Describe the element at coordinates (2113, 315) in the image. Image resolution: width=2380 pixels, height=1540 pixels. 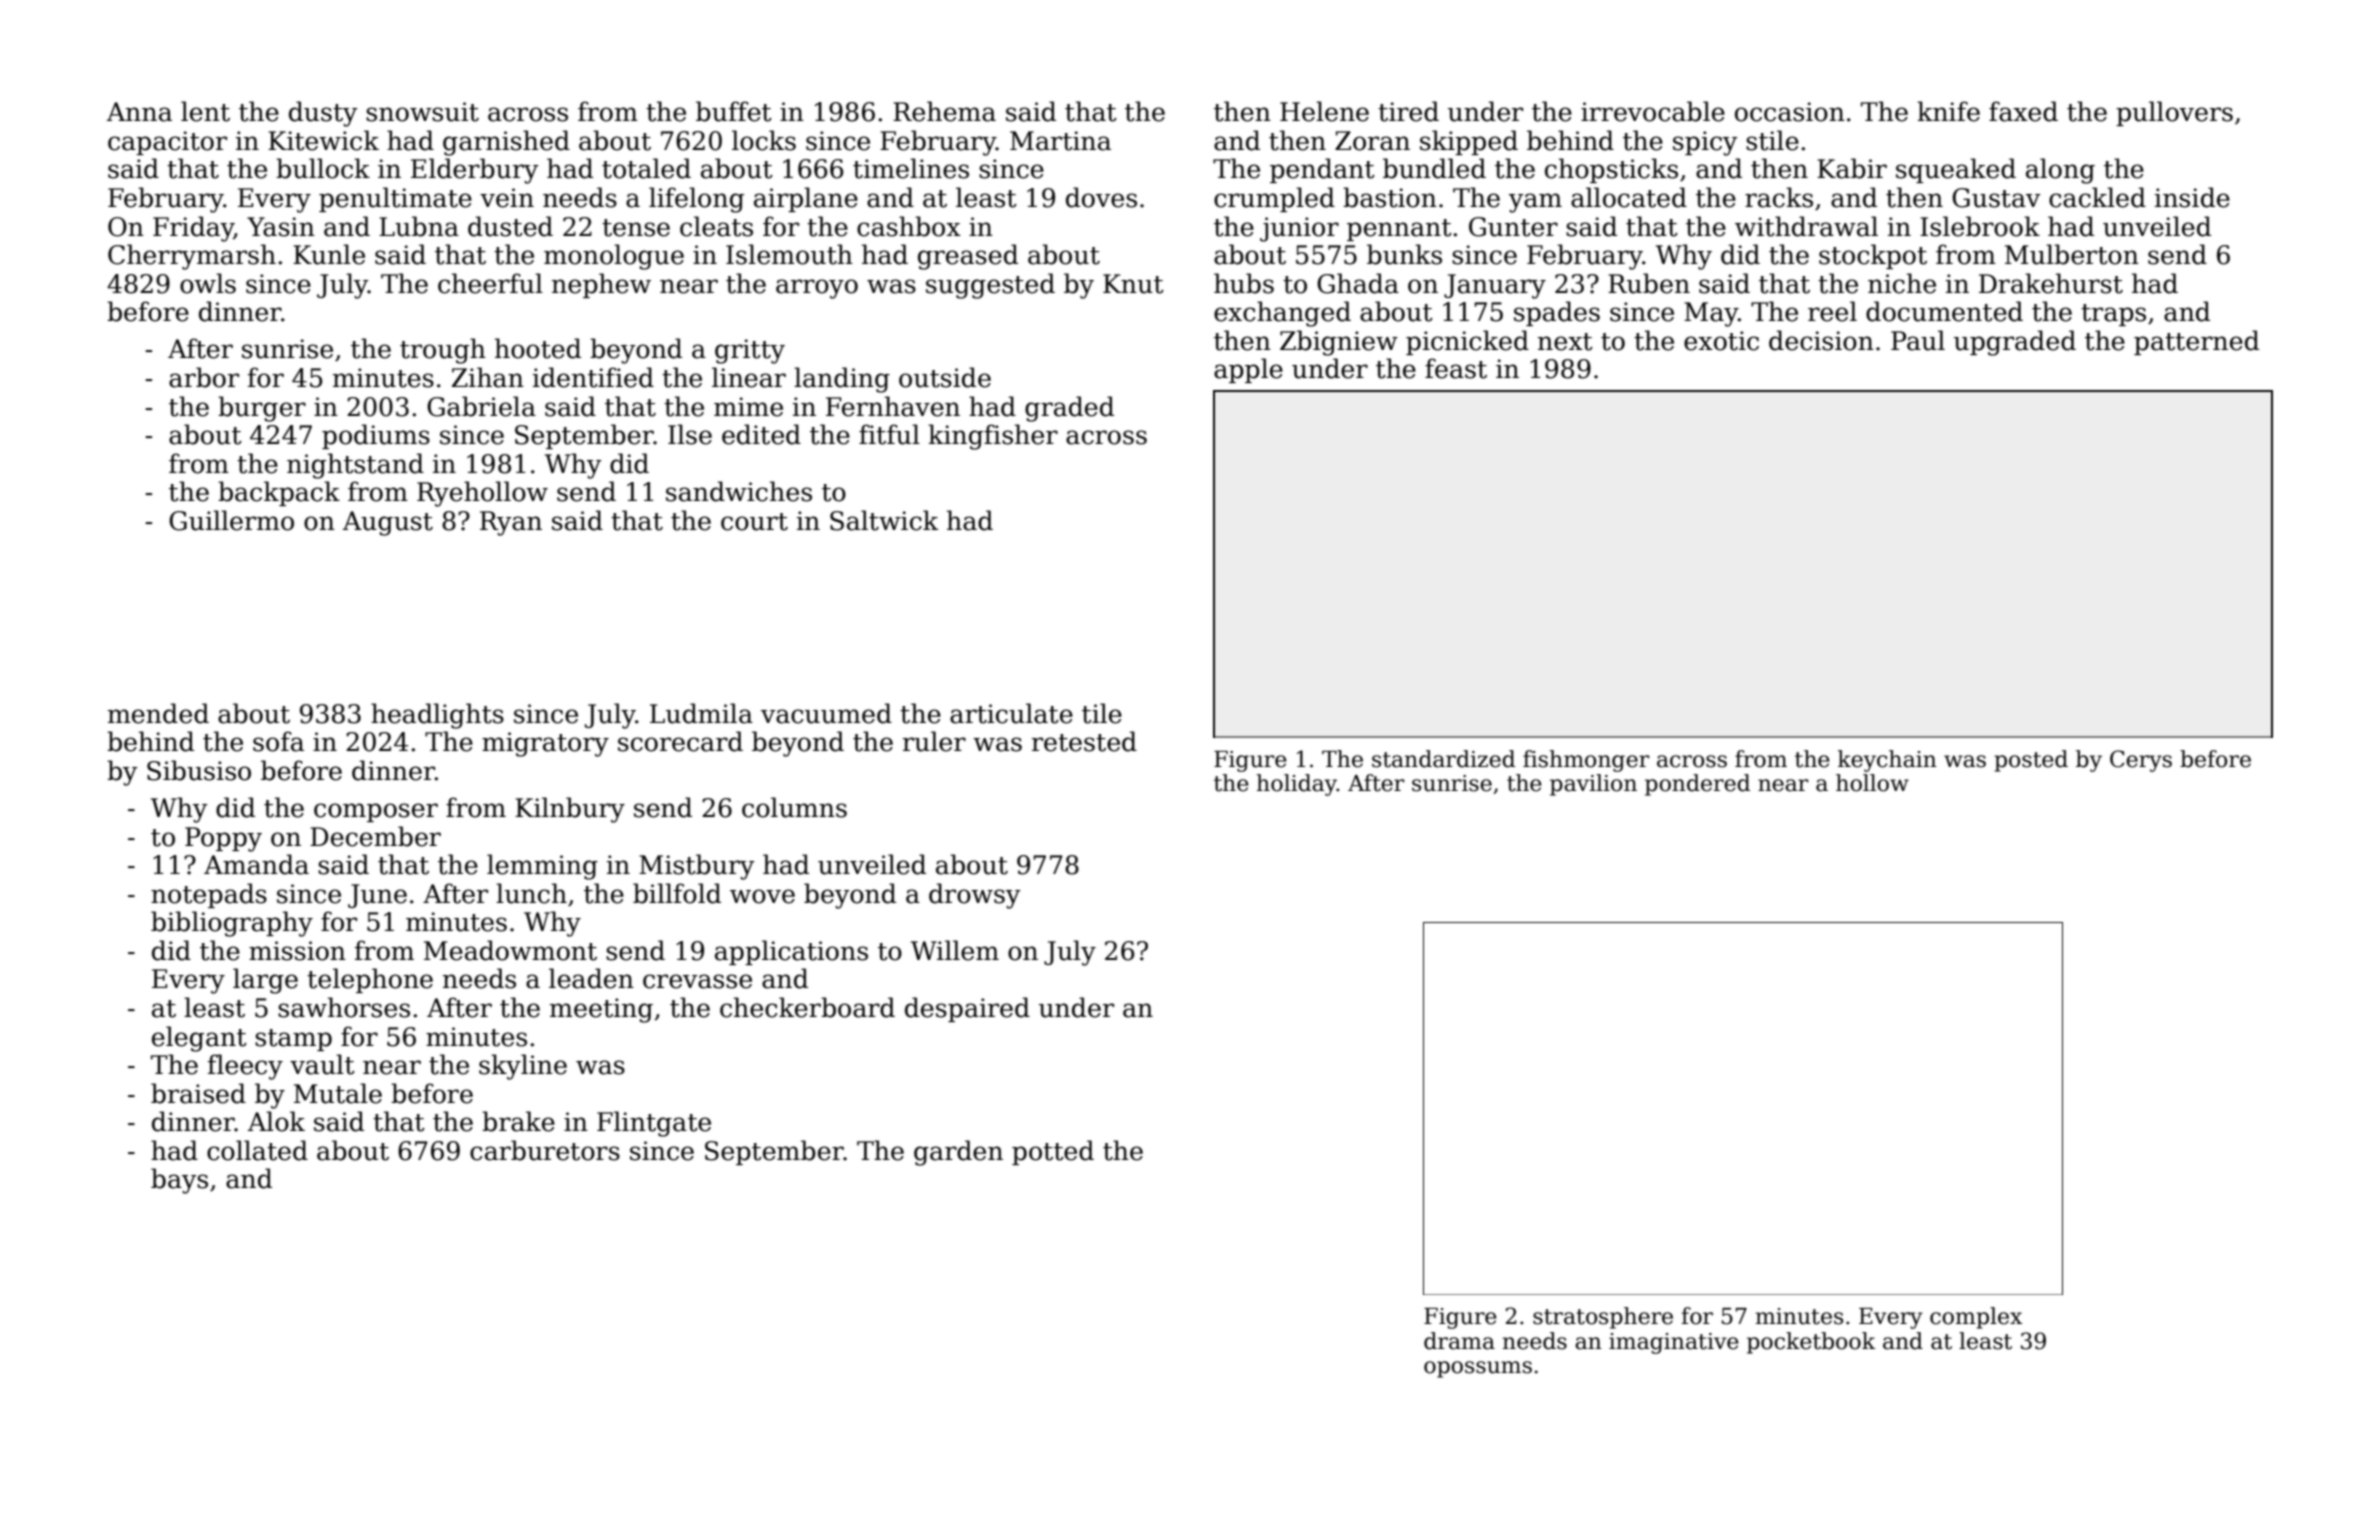
I see `traps` at that location.
